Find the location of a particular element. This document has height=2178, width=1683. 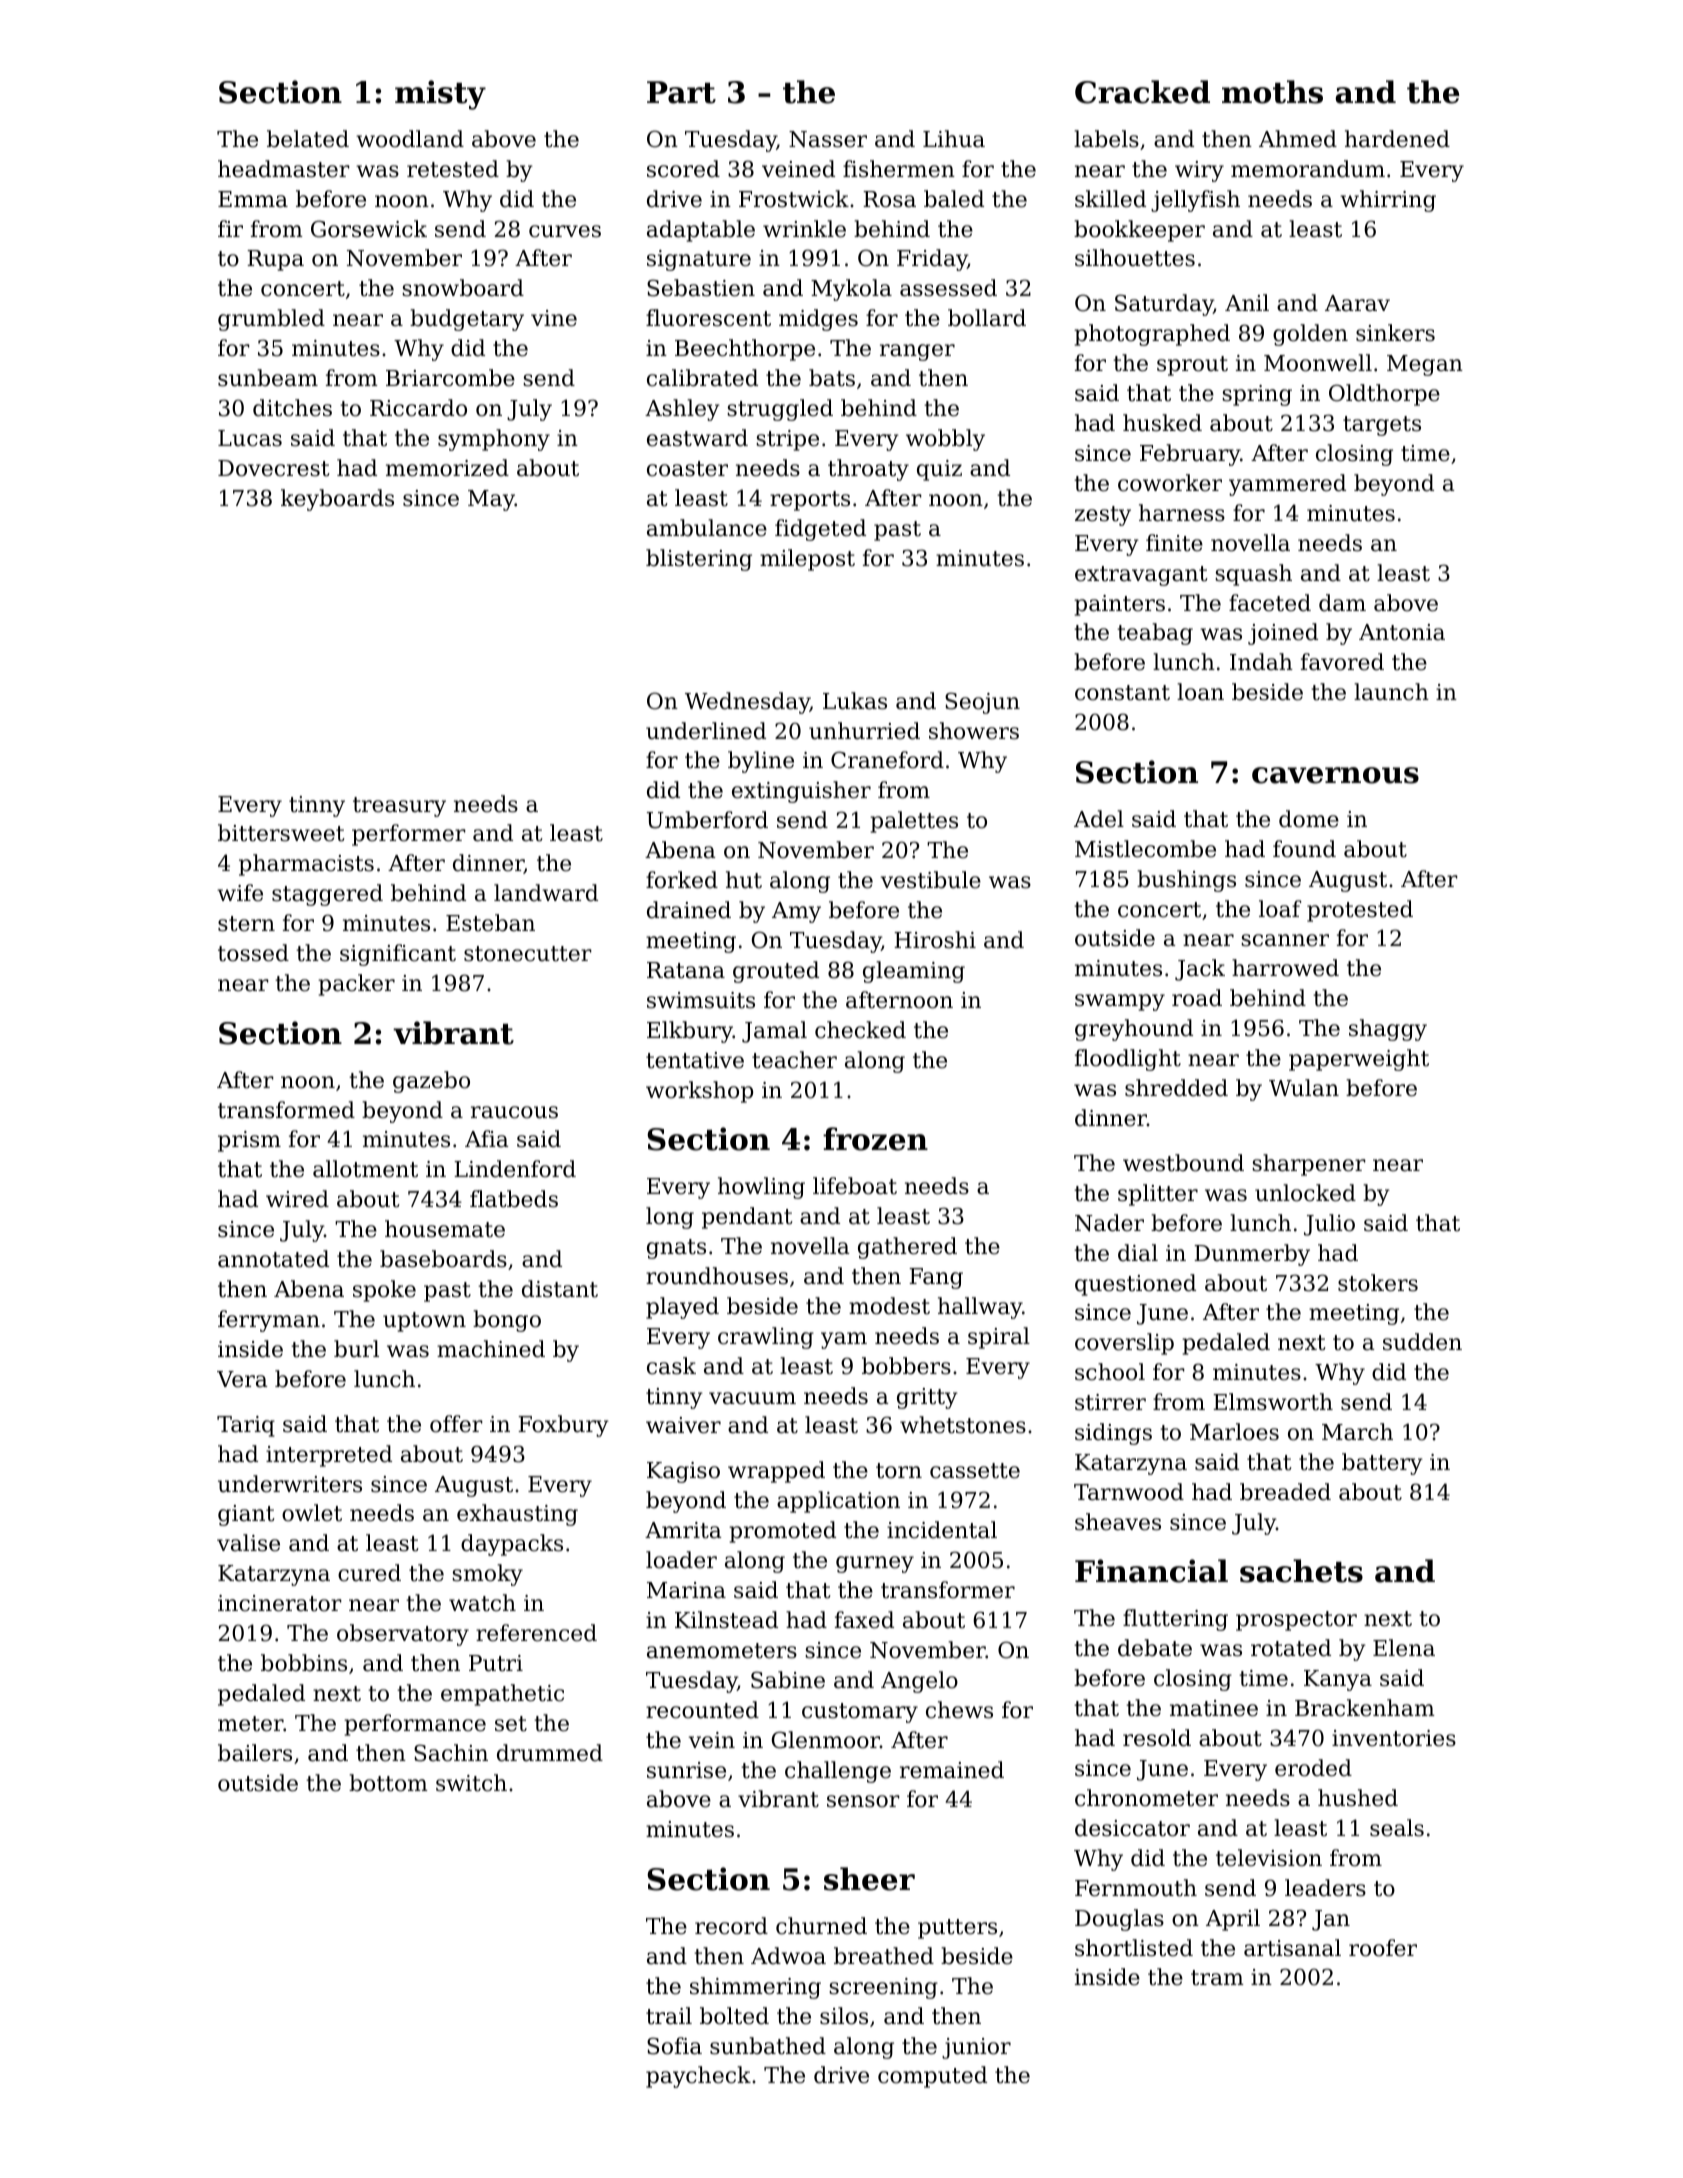

frozen is located at coordinates (875, 1139).
